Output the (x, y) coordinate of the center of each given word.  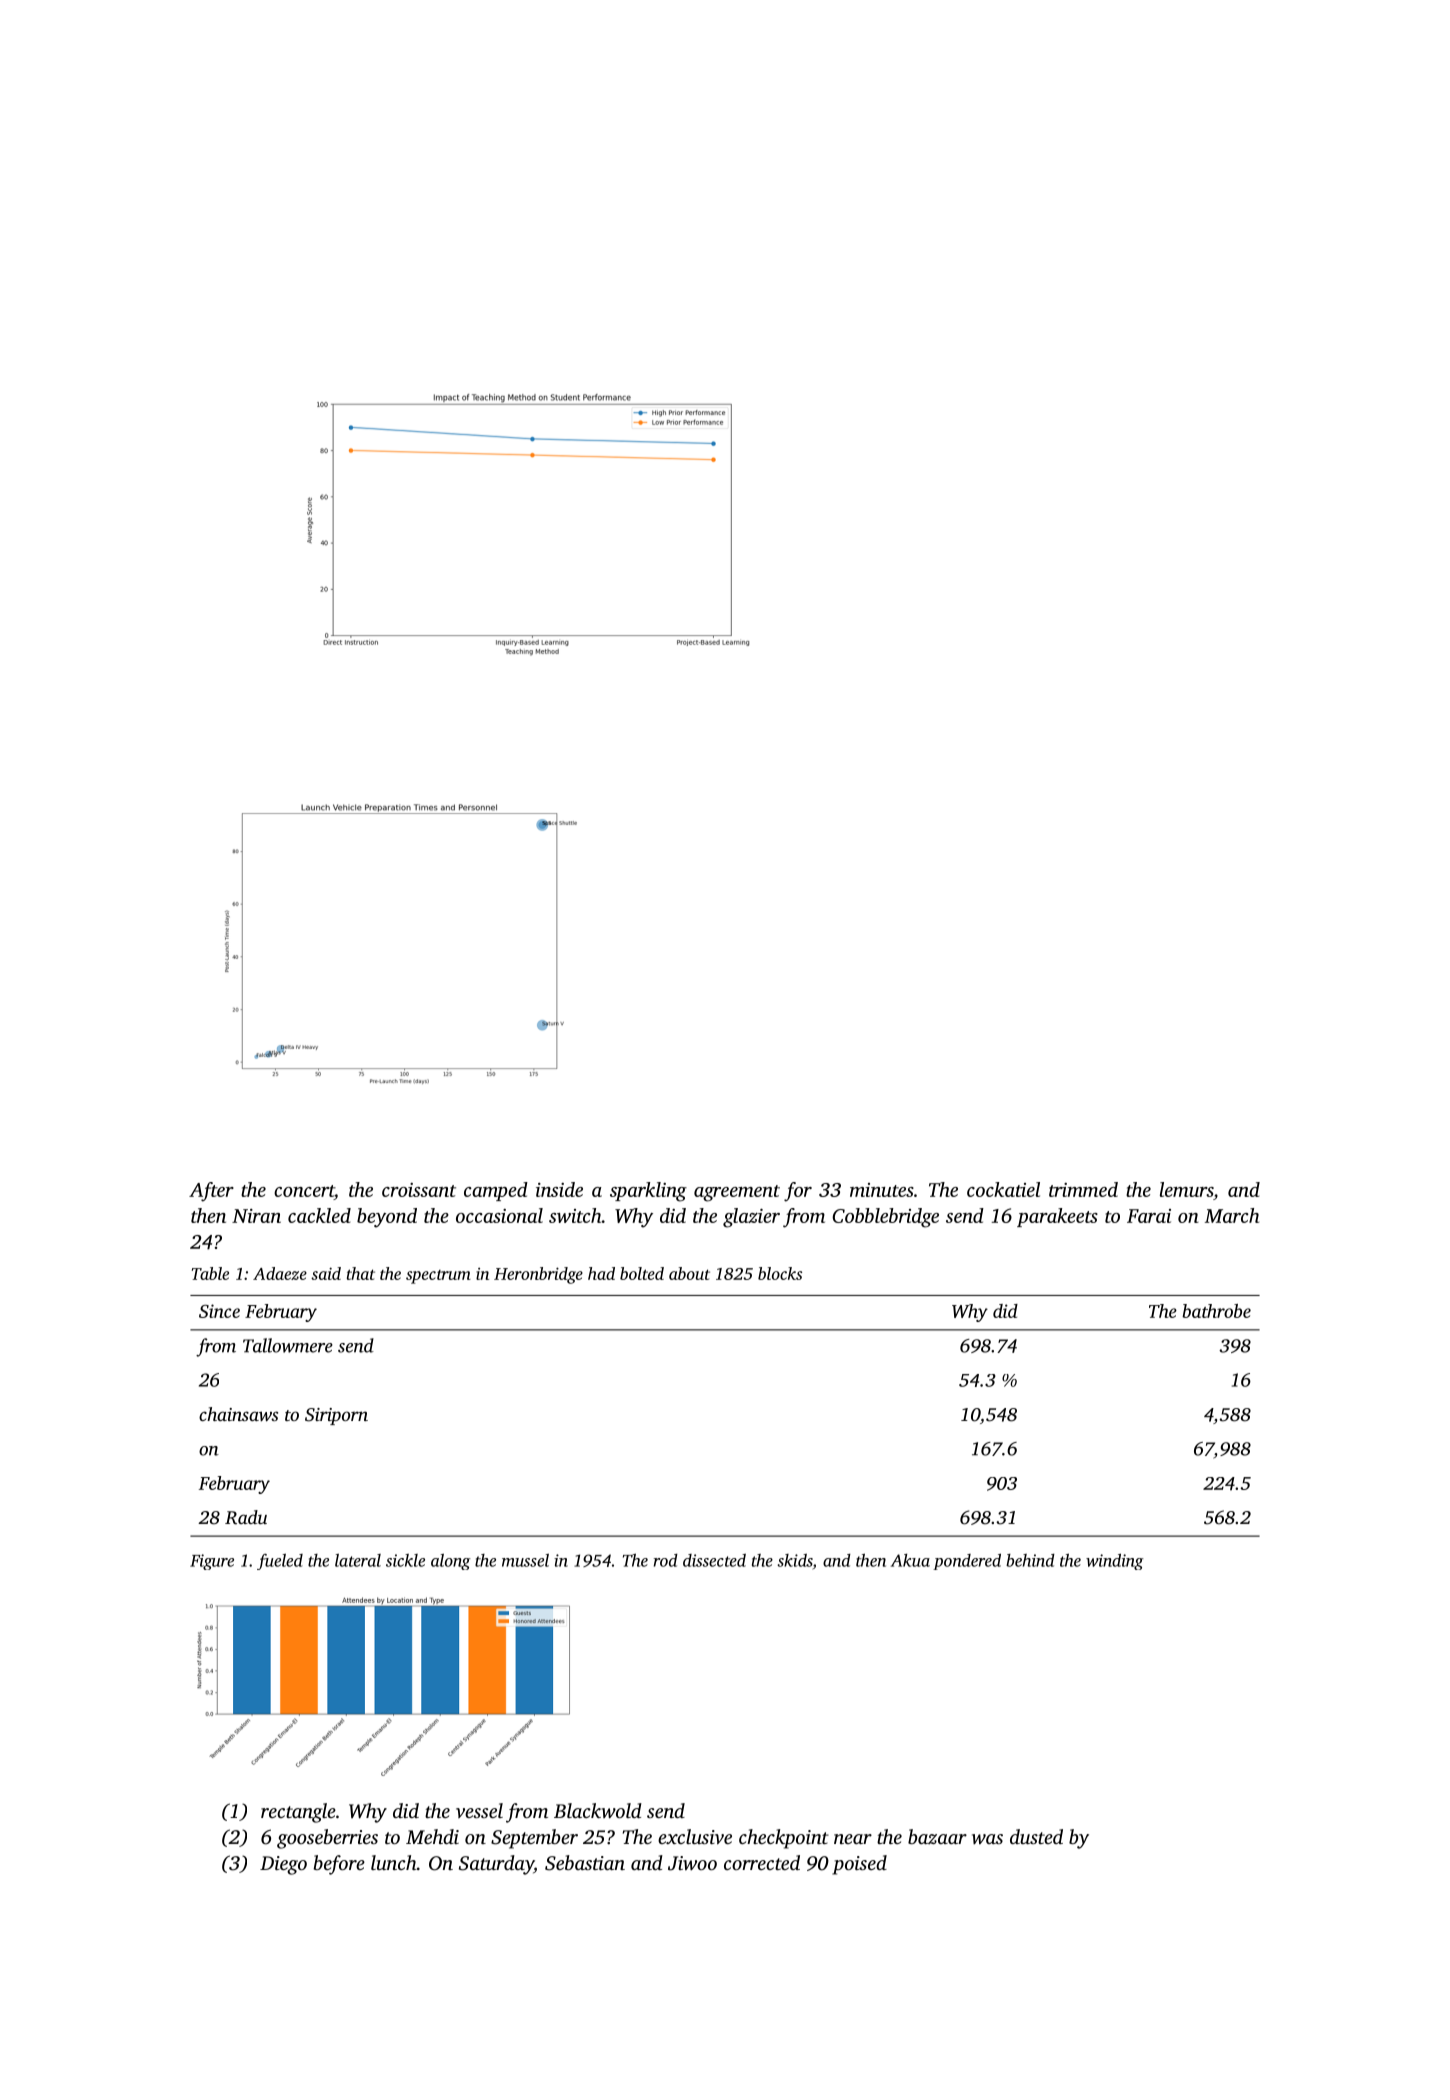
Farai (1149, 1216)
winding (1114, 1562)
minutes (882, 1190)
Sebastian (585, 1863)
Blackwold (598, 1811)
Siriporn (336, 1416)
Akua (910, 1560)
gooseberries (327, 1839)
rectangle (298, 1813)
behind (1030, 1560)
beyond (387, 1218)
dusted (1036, 1836)
